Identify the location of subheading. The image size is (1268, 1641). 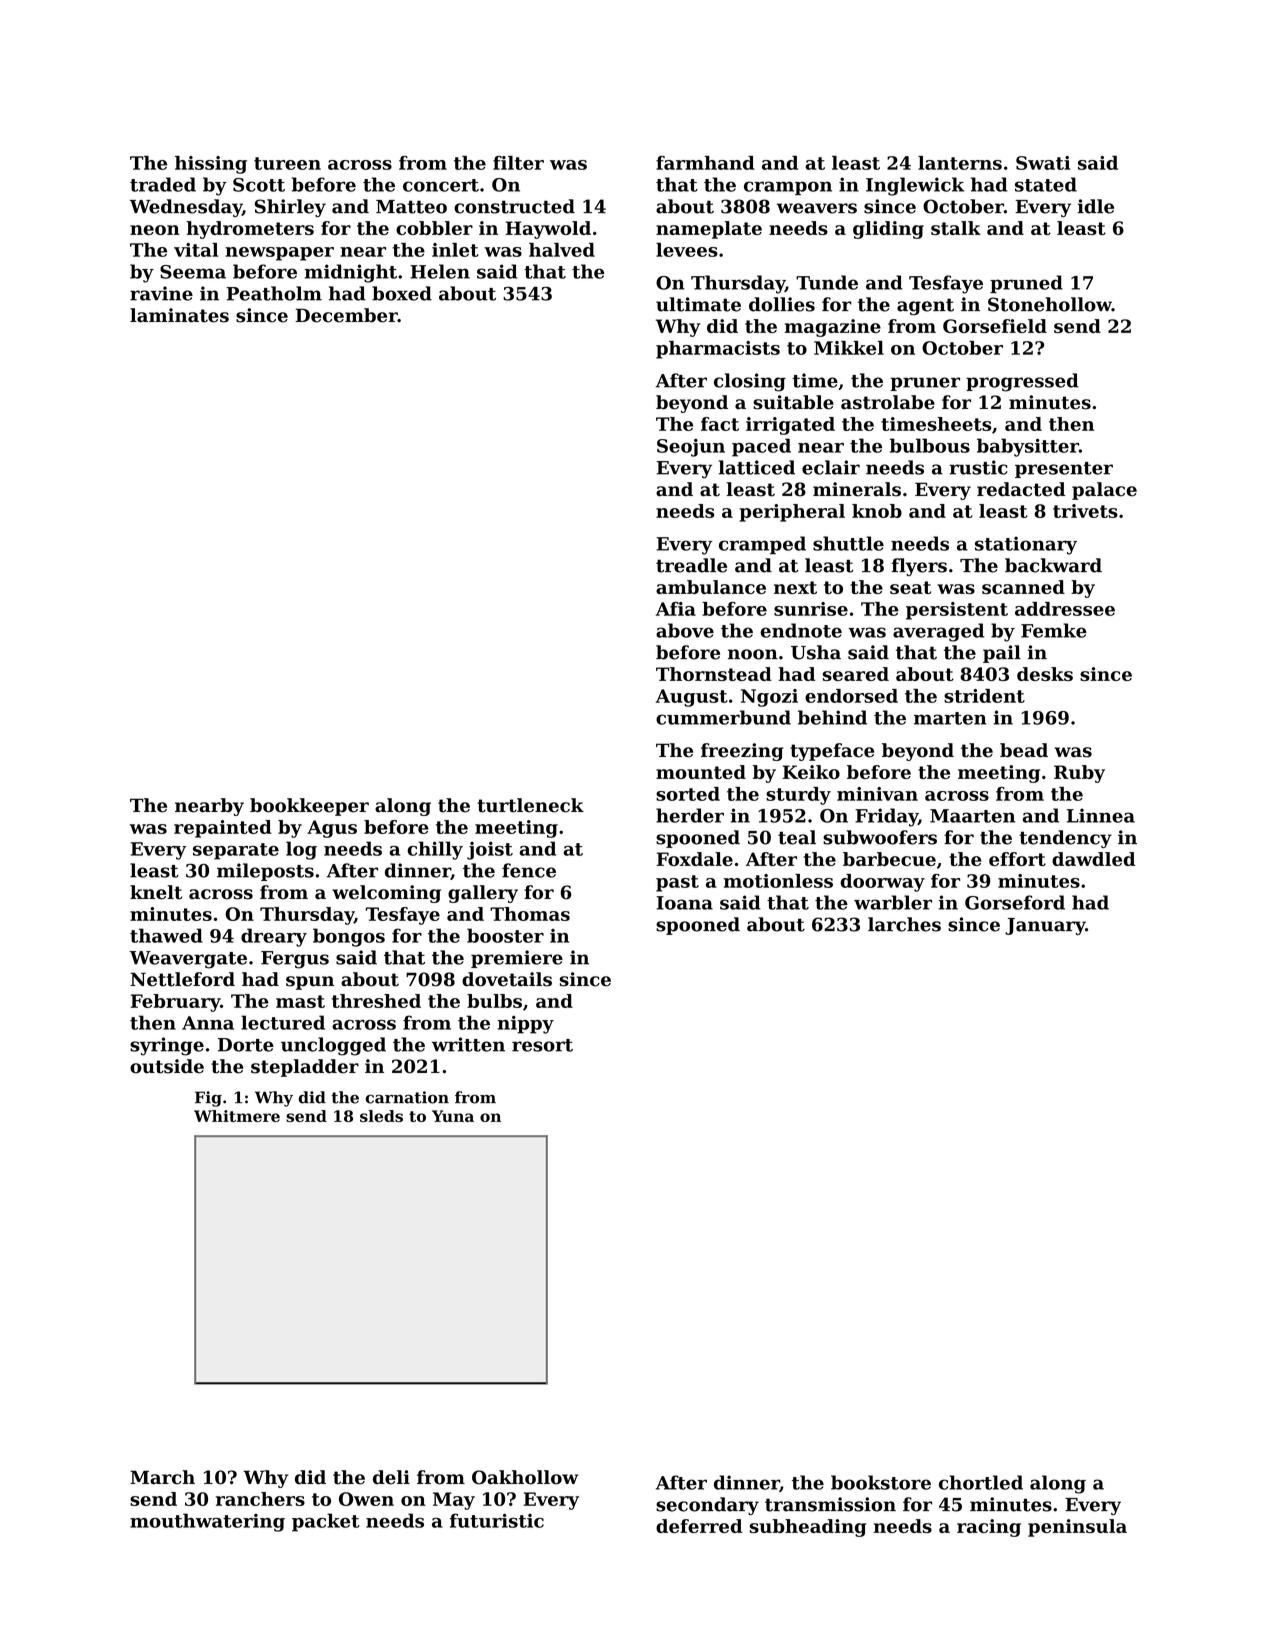
(808, 1528).
